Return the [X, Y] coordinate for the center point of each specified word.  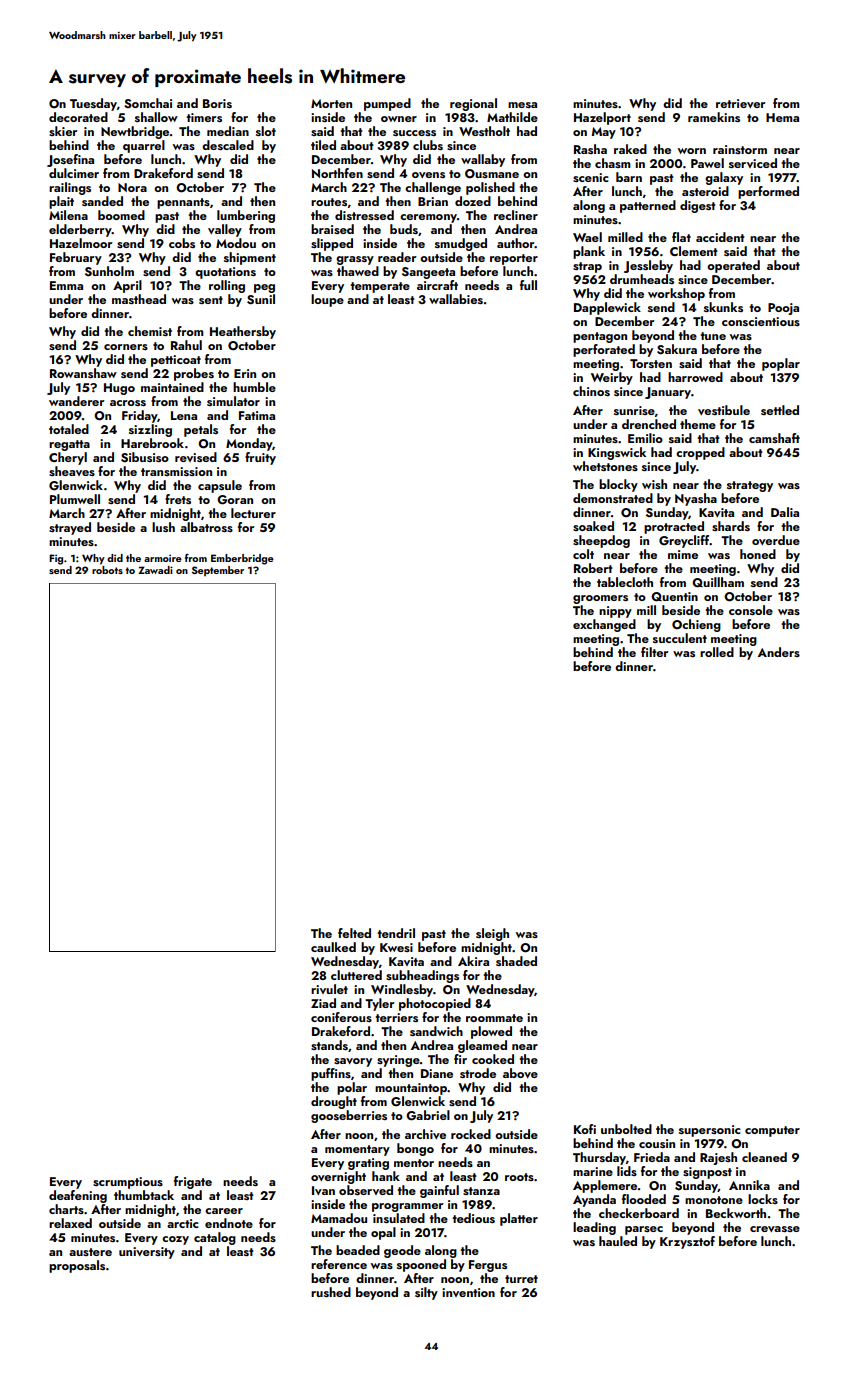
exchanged [604, 625]
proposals [77, 1266]
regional [473, 104]
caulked [333, 947]
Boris [217, 103]
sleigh [492, 934]
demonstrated [613, 498]
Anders [779, 652]
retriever [741, 103]
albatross [206, 527]
